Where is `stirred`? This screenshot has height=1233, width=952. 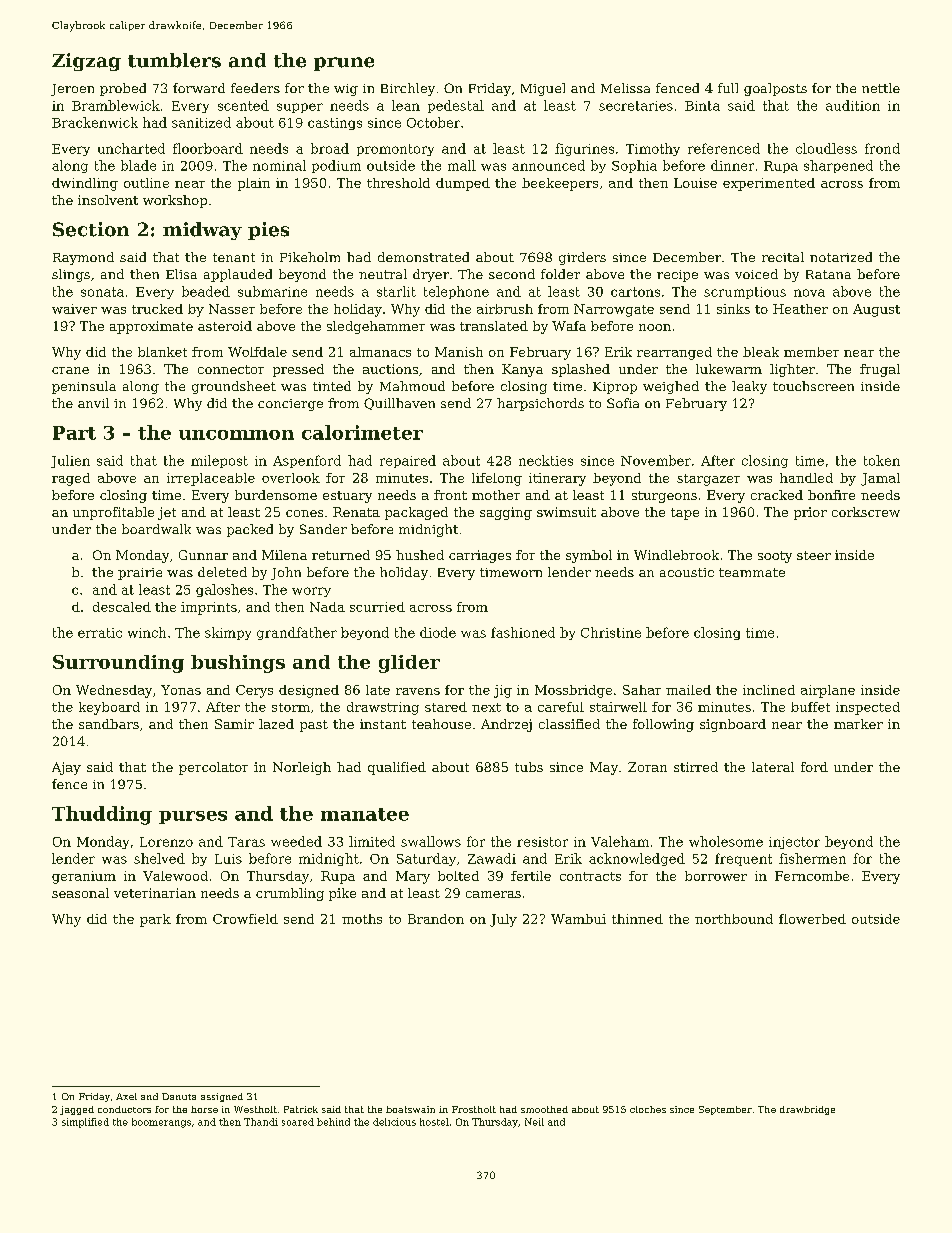 stirred is located at coordinates (696, 767).
